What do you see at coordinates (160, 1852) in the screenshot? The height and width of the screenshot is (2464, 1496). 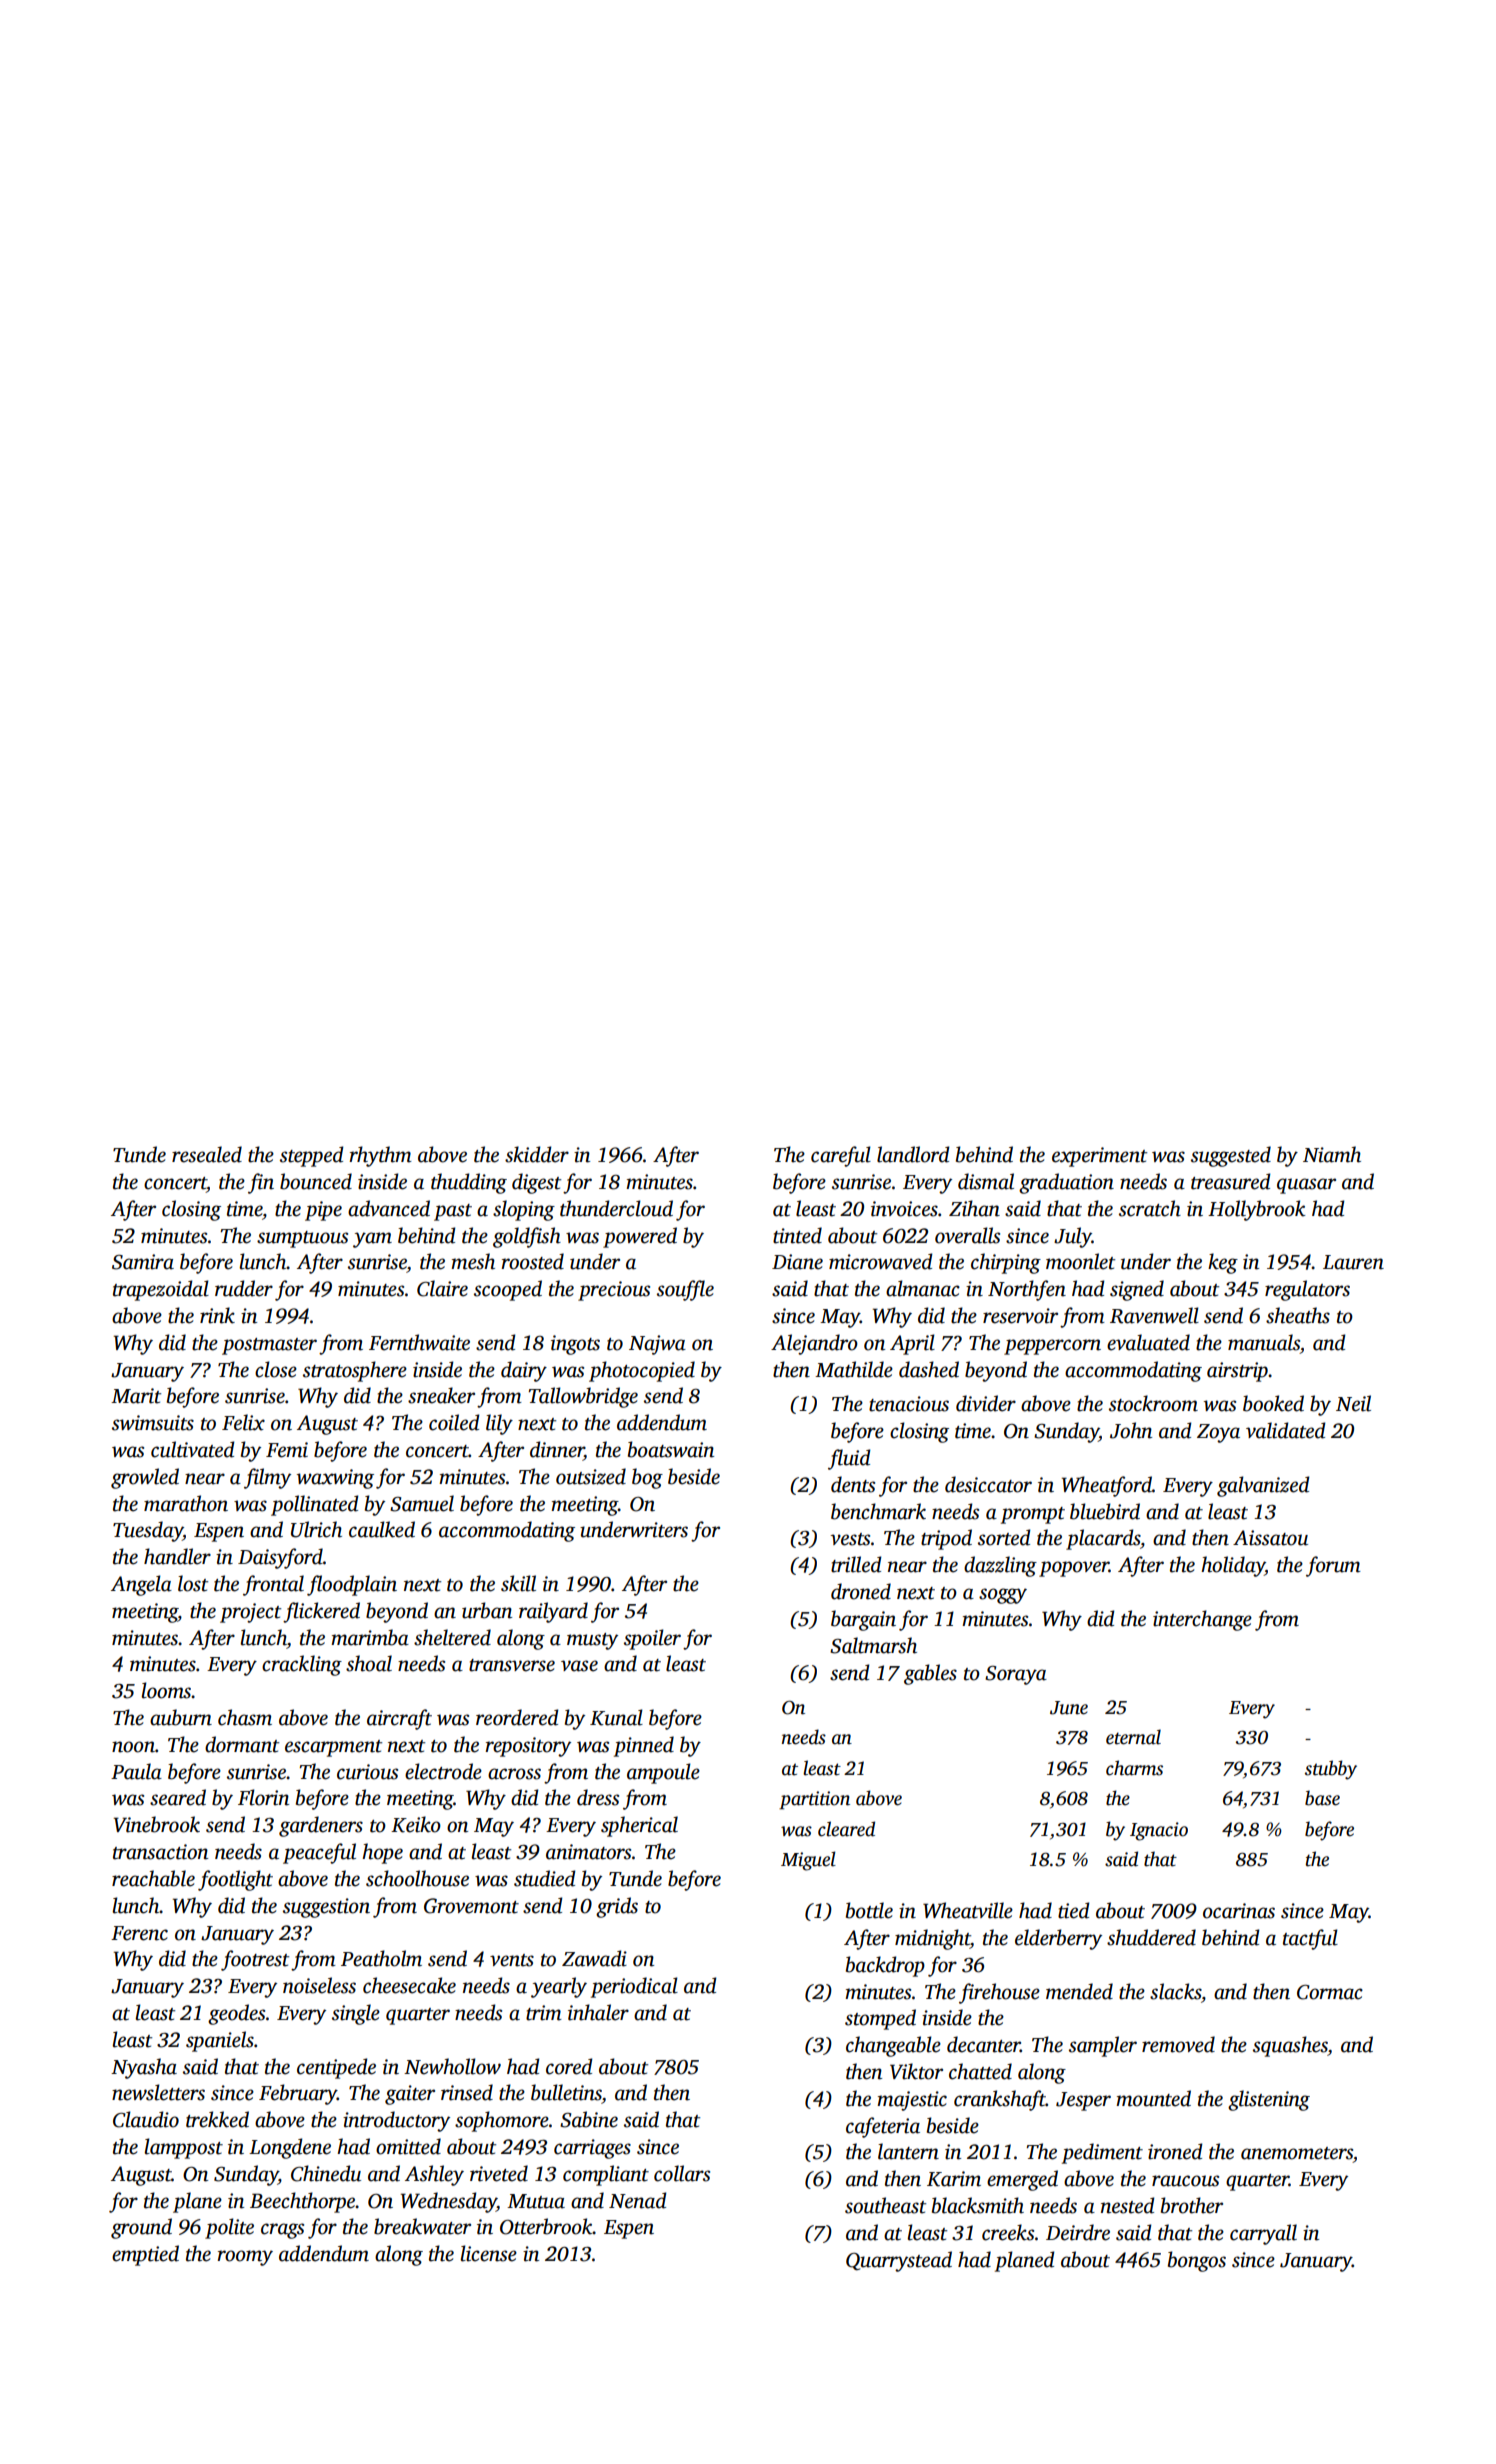 I see `transaction` at bounding box center [160, 1852].
